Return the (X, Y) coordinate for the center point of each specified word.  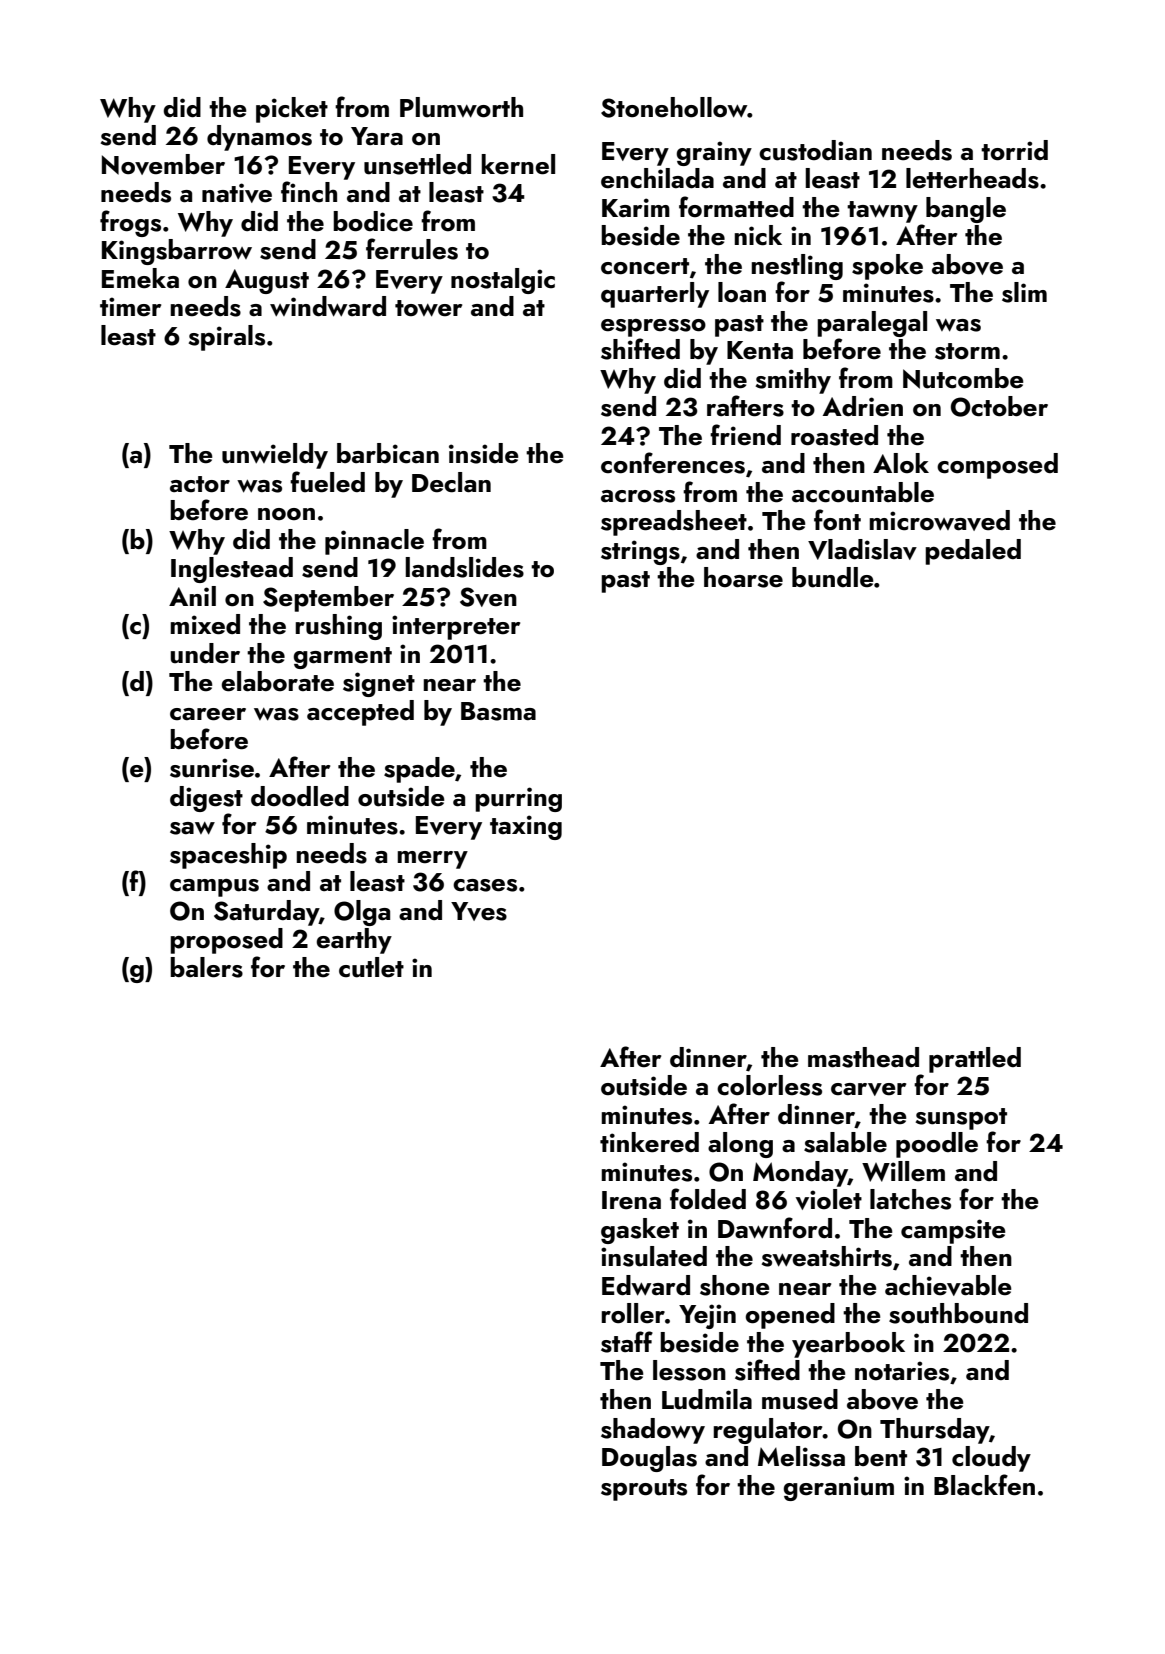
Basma (498, 711)
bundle (833, 577)
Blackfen (984, 1485)
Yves (479, 911)
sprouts (644, 1490)
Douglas (649, 1459)
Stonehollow (674, 107)
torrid (1014, 150)
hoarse (743, 577)
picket (292, 110)
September (328, 599)
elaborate (278, 681)
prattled (975, 1060)
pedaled (973, 552)
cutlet (371, 967)
